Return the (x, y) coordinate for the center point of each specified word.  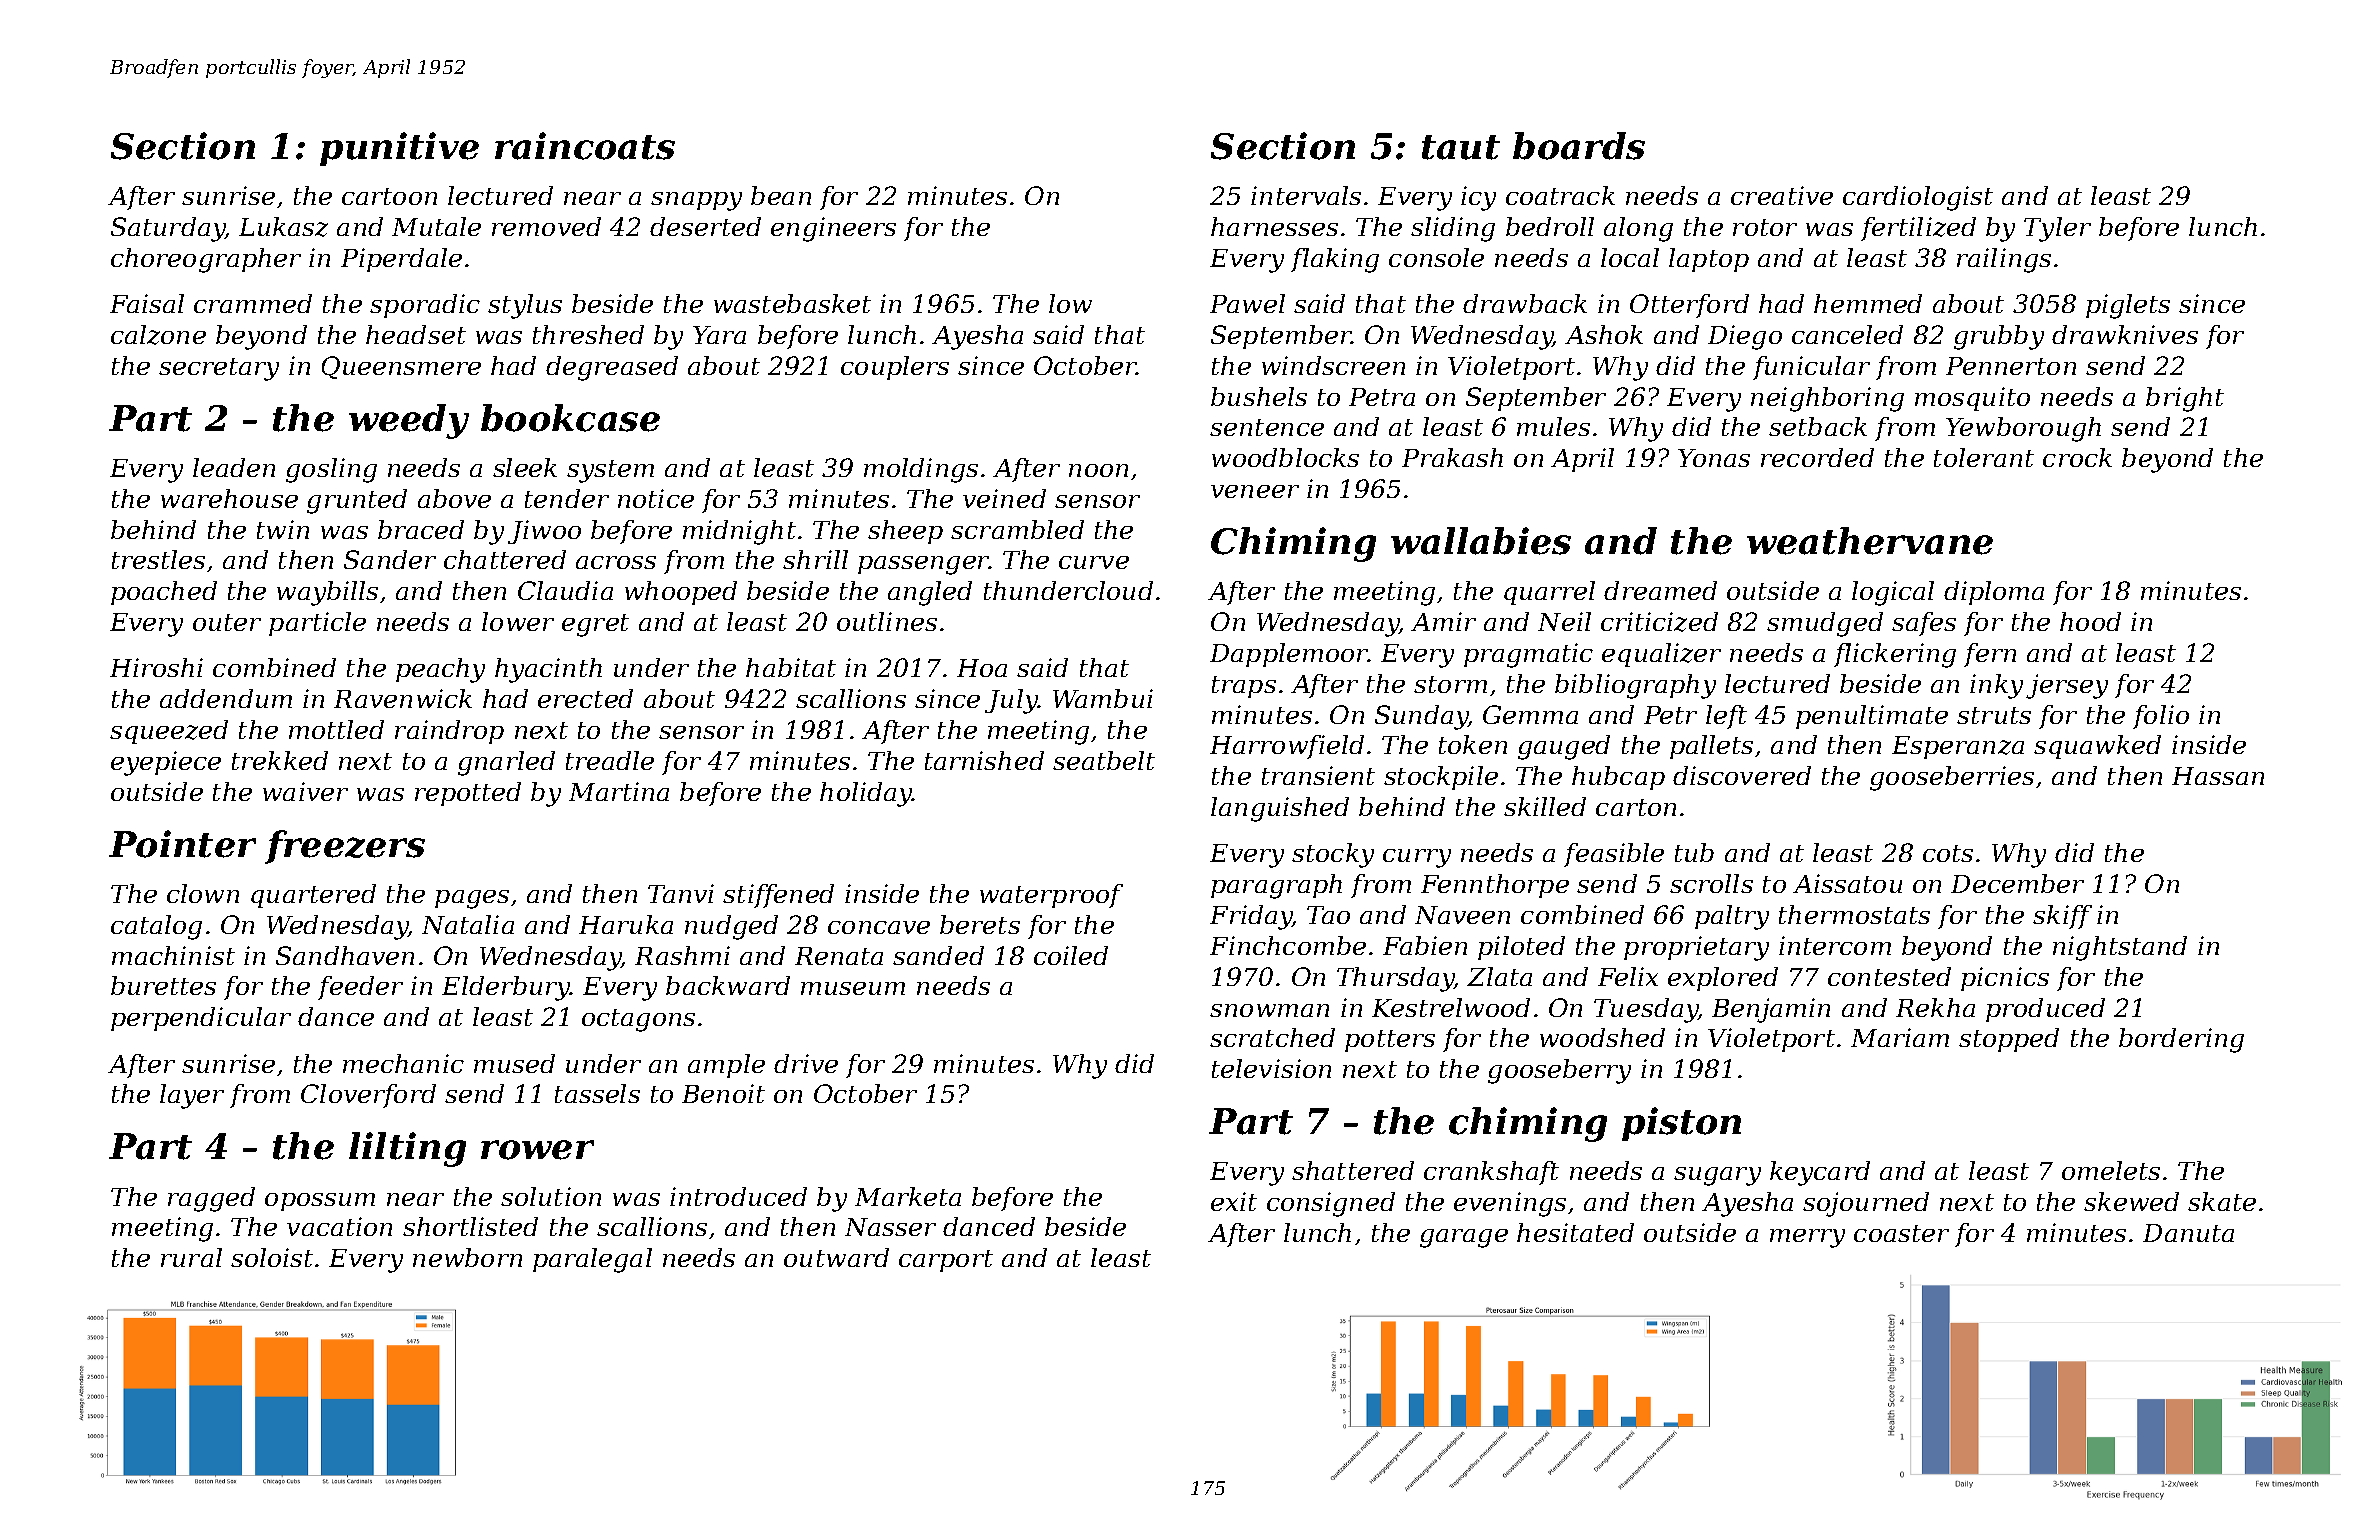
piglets (2128, 306)
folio (2161, 717)
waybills (327, 593)
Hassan (2218, 776)
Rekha (1935, 1007)
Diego (1745, 337)
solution (551, 1196)
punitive (399, 149)
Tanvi (681, 893)
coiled (1071, 955)
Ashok (1604, 334)
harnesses (1274, 226)
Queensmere (401, 367)
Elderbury (506, 988)
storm (1450, 684)
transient (1318, 775)
